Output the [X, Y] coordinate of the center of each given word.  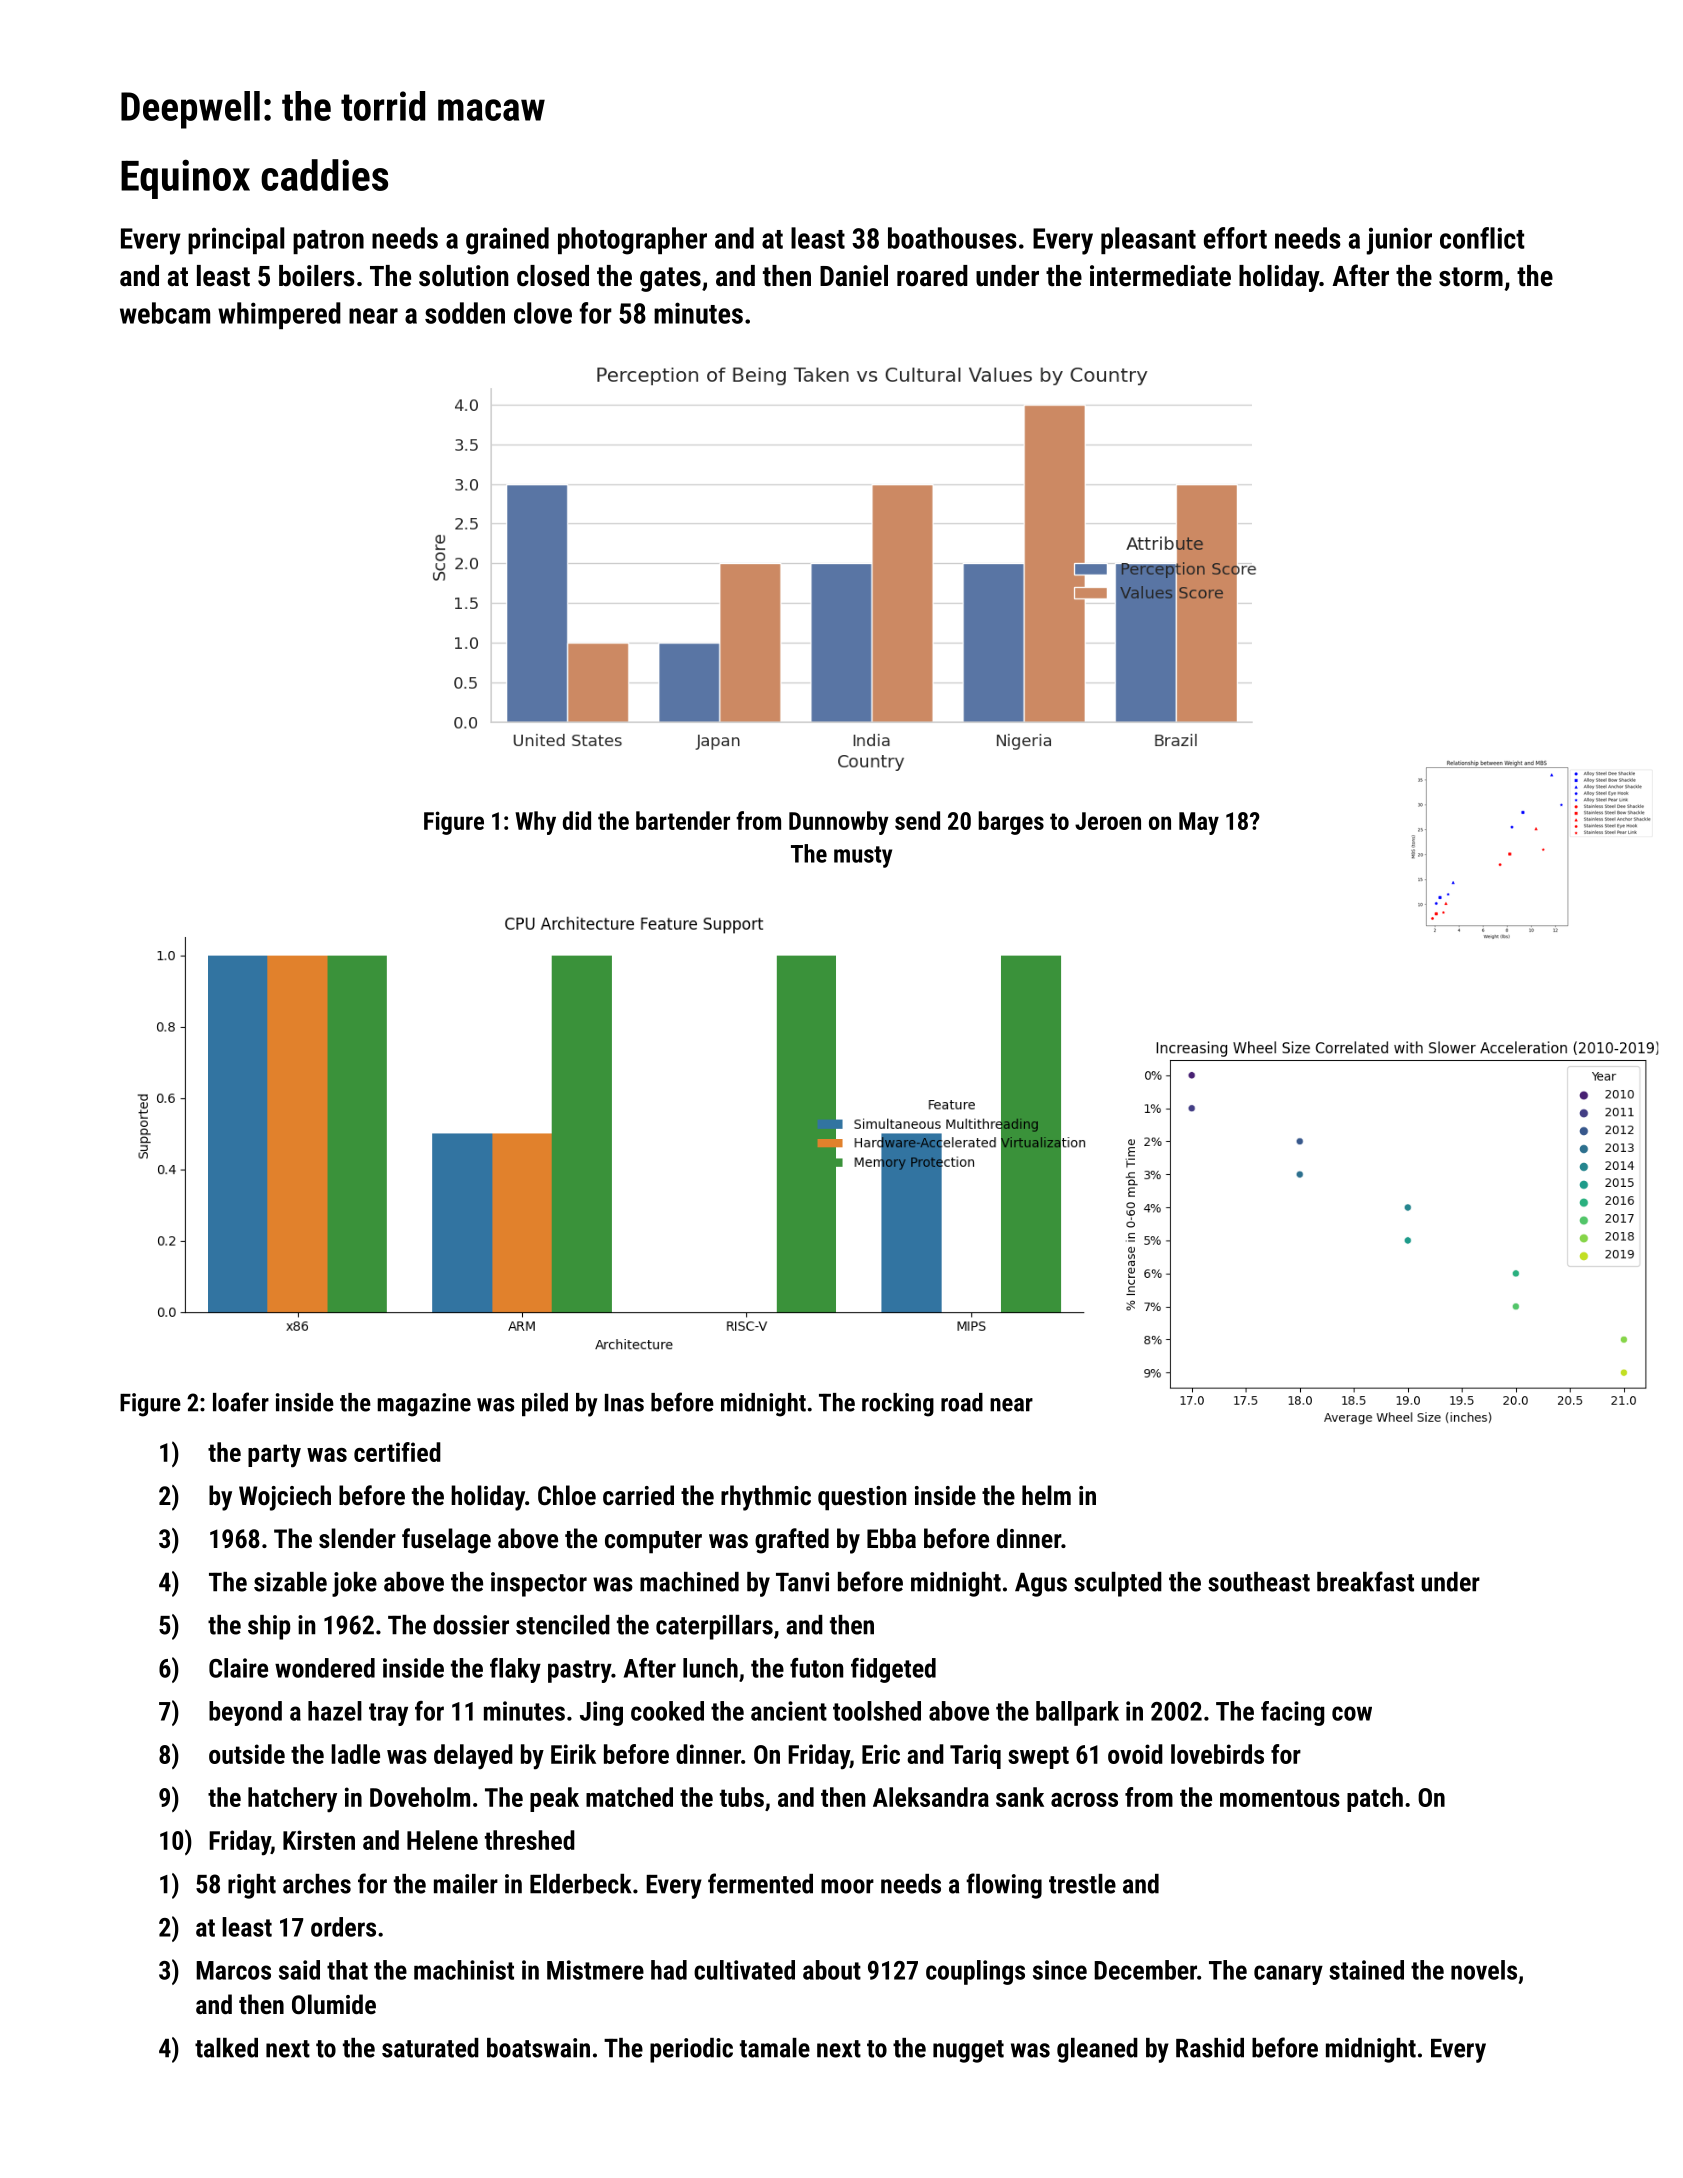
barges [1011, 823]
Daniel [854, 276]
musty [863, 857]
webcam [165, 313]
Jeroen [1108, 821]
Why [535, 823]
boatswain [538, 2048]
